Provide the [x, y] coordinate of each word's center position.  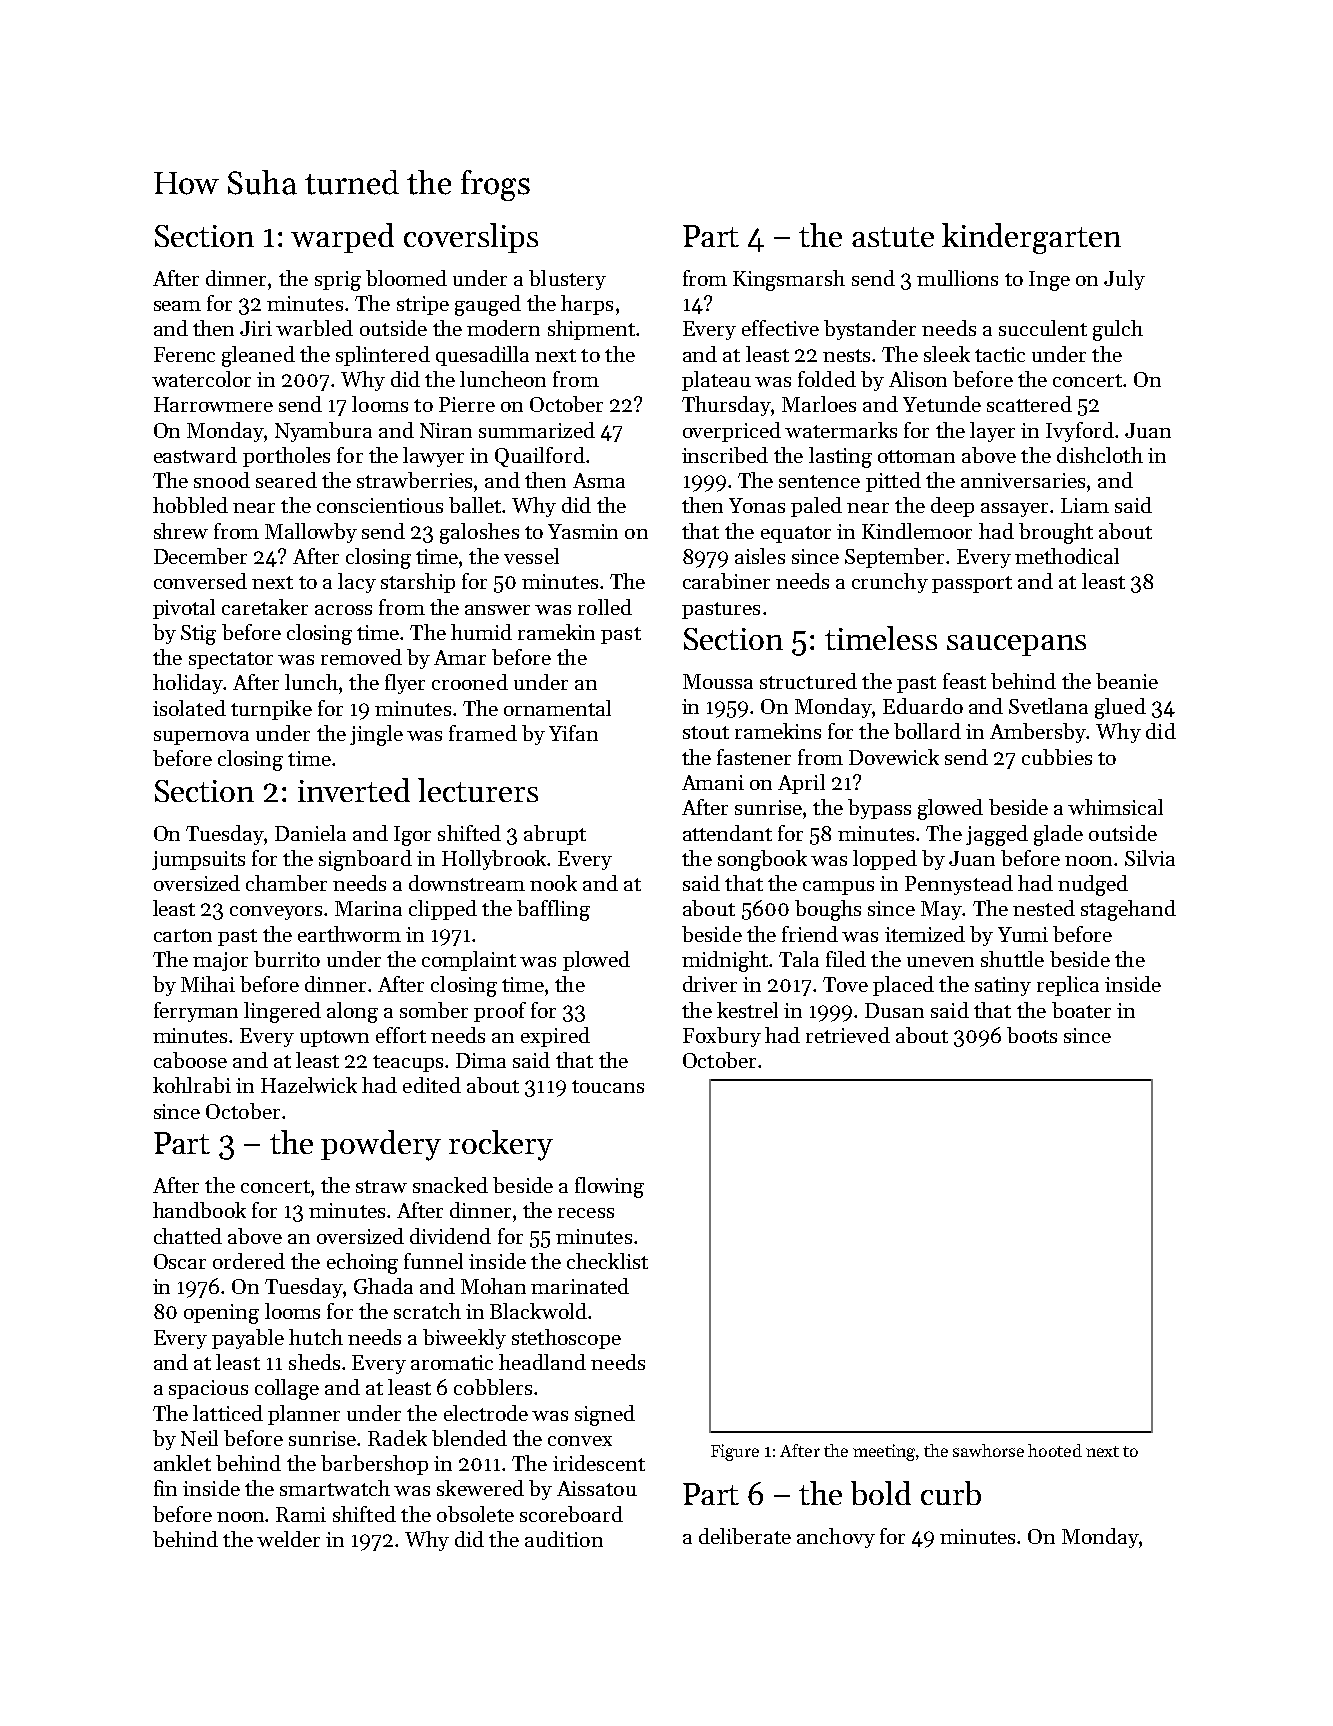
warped [342, 238]
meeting [884, 1452]
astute [893, 237]
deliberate [745, 1536]
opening [221, 1314]
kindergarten [1031, 238]
